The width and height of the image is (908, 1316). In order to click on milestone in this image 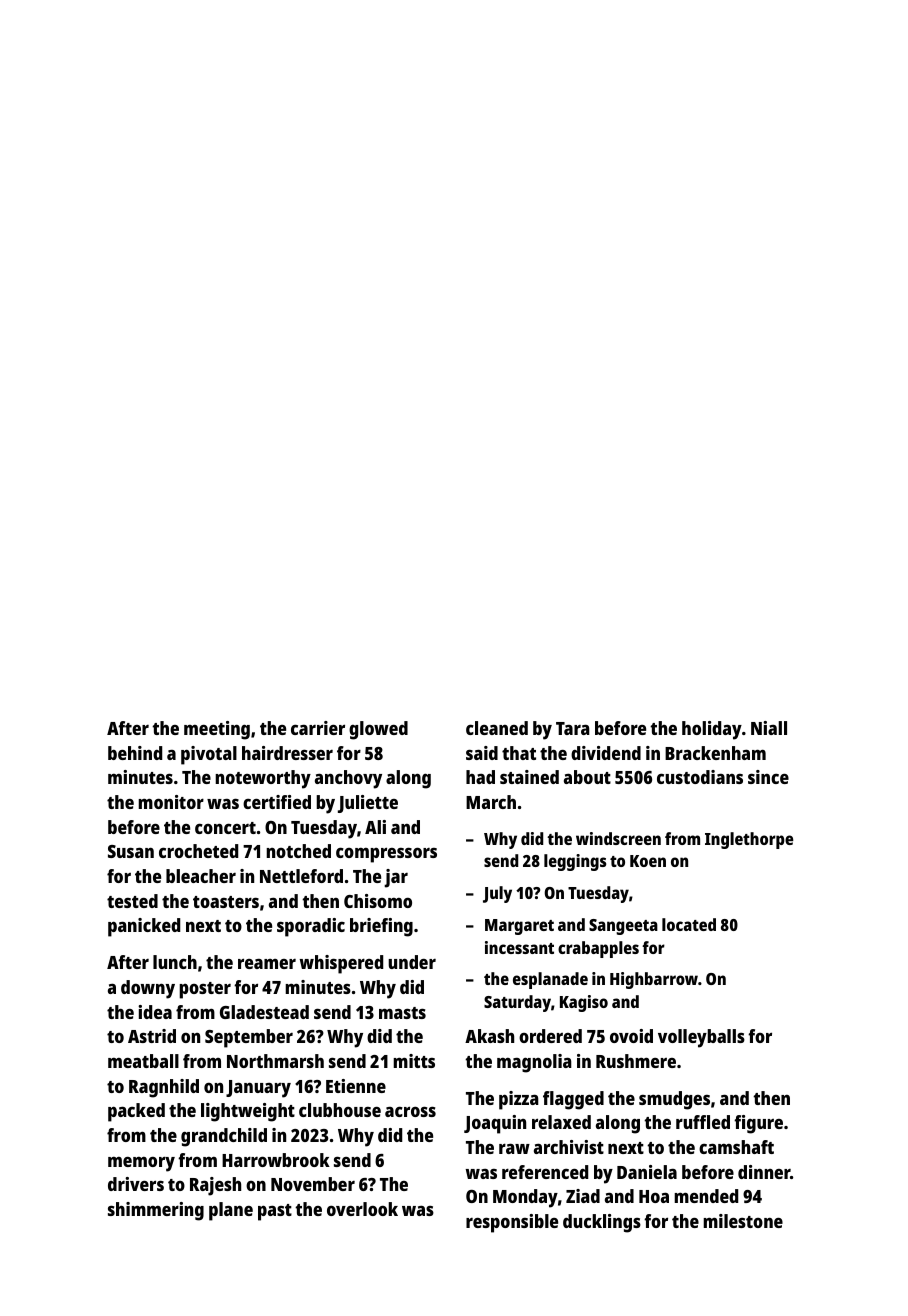, I will do `click(743, 1221)`.
